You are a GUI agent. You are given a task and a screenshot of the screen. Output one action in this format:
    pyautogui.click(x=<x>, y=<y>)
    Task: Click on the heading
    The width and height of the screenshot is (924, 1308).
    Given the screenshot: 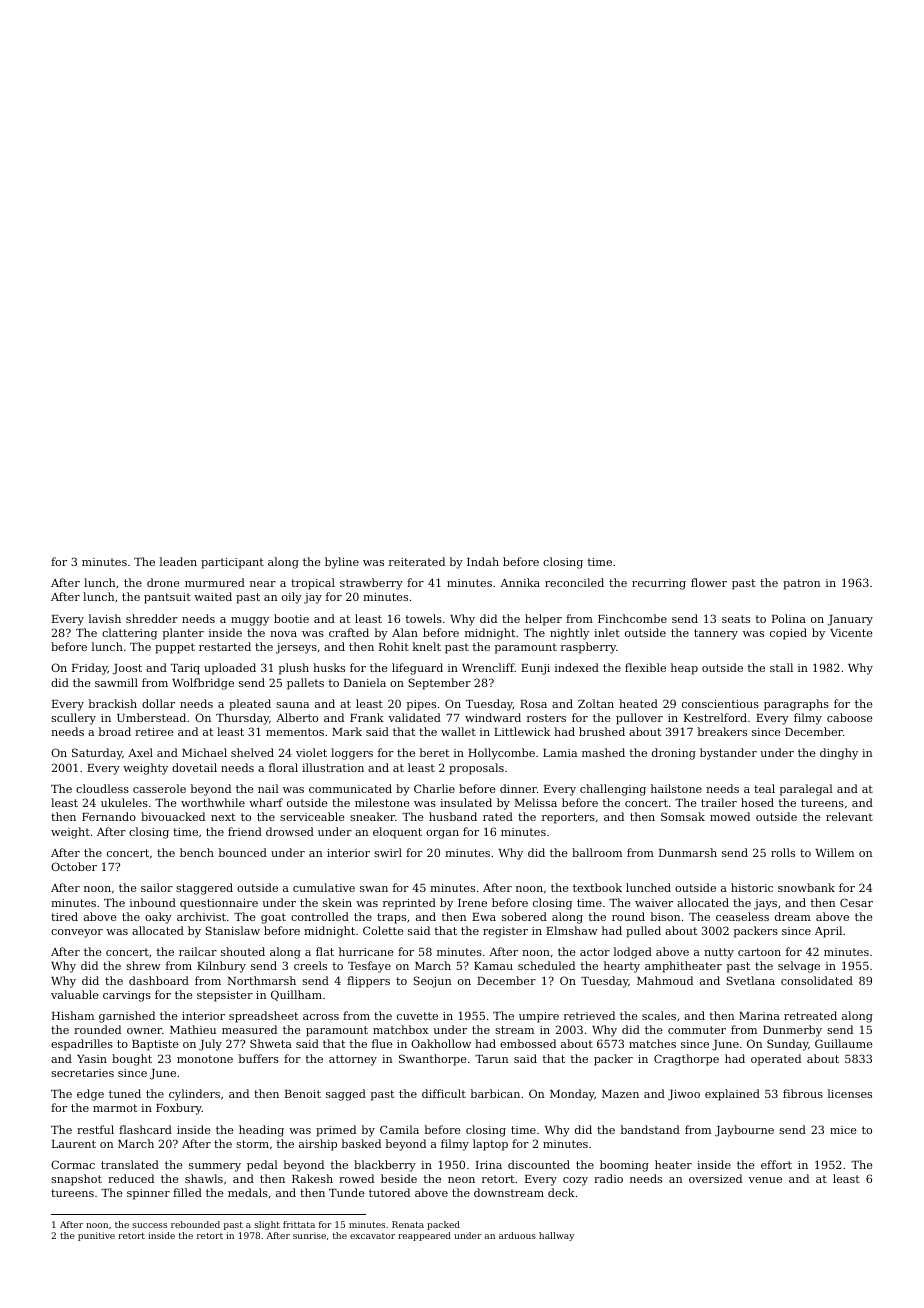 What is the action you would take?
    pyautogui.click(x=261, y=1131)
